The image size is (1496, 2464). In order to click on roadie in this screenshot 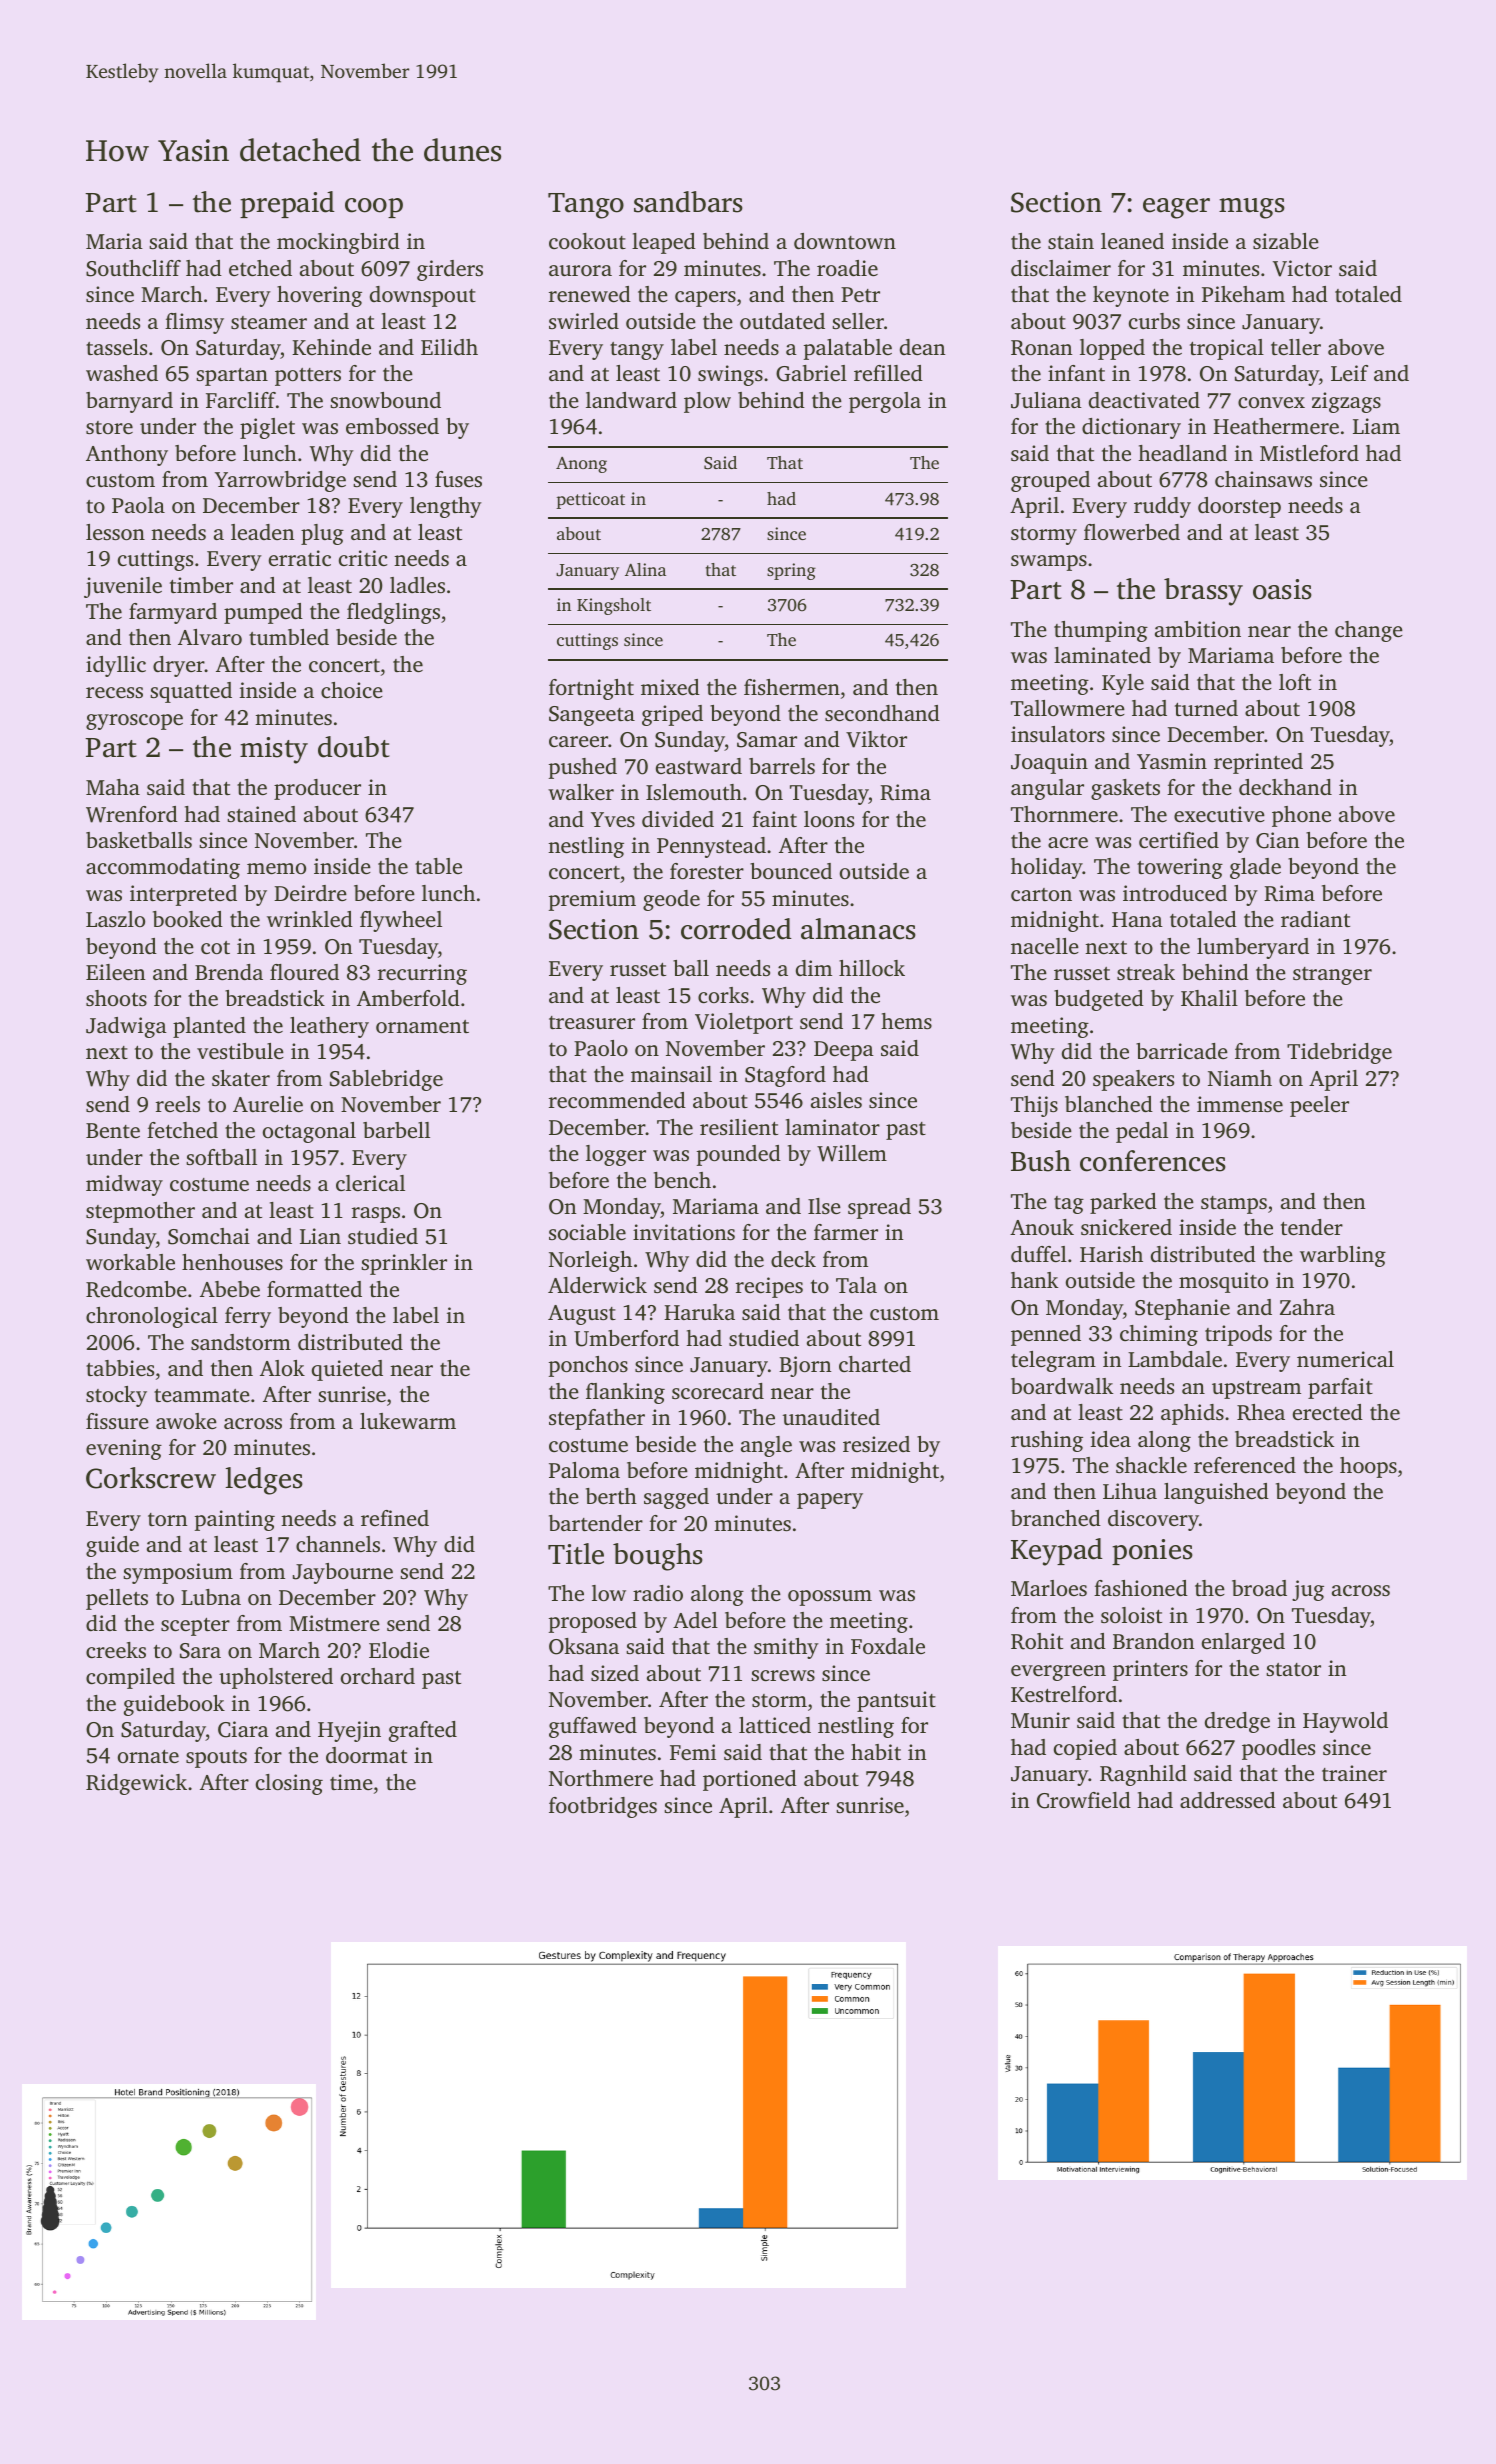, I will do `click(847, 268)`.
